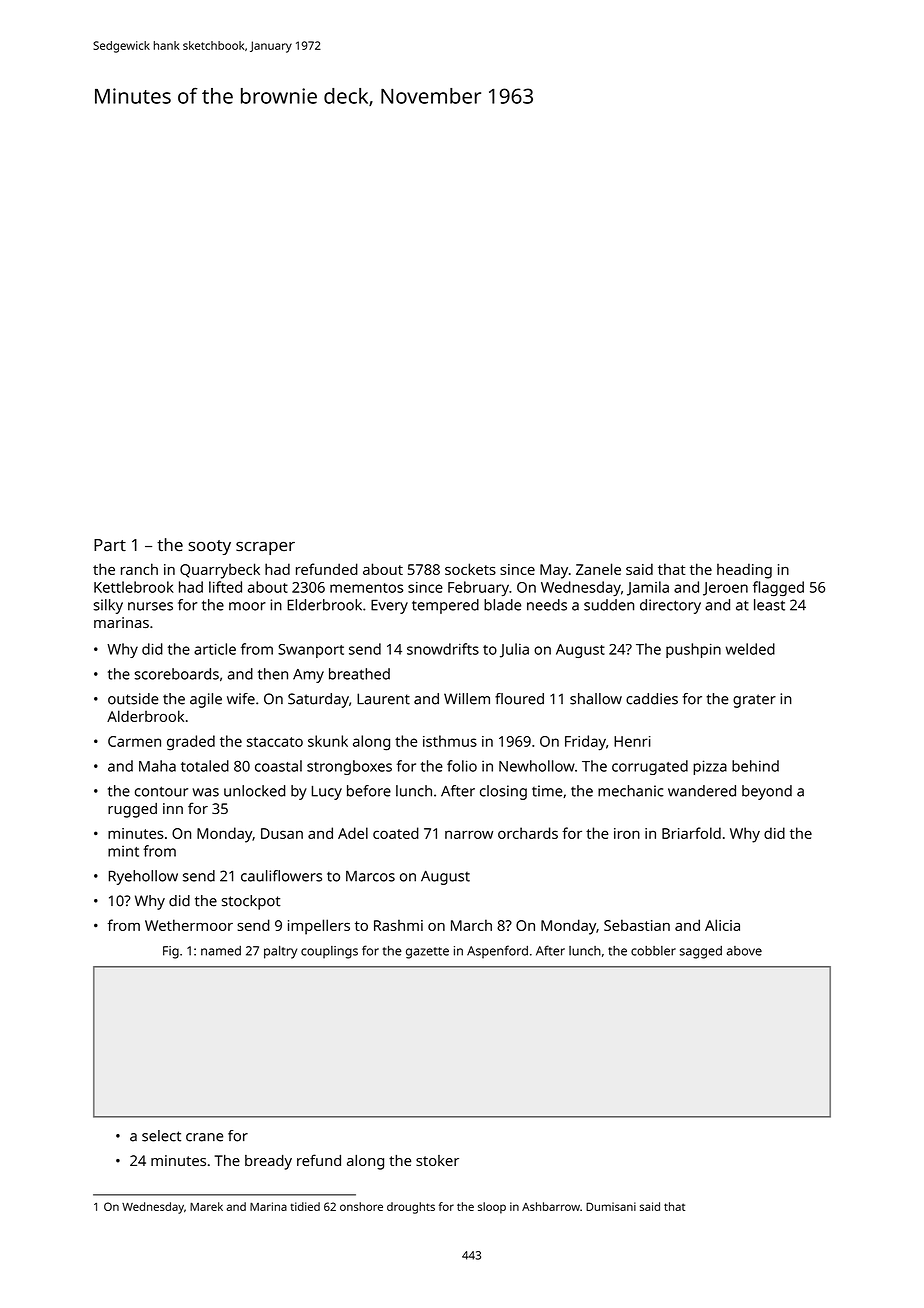 Image resolution: width=924 pixels, height=1308 pixels. I want to click on above, so click(744, 951).
